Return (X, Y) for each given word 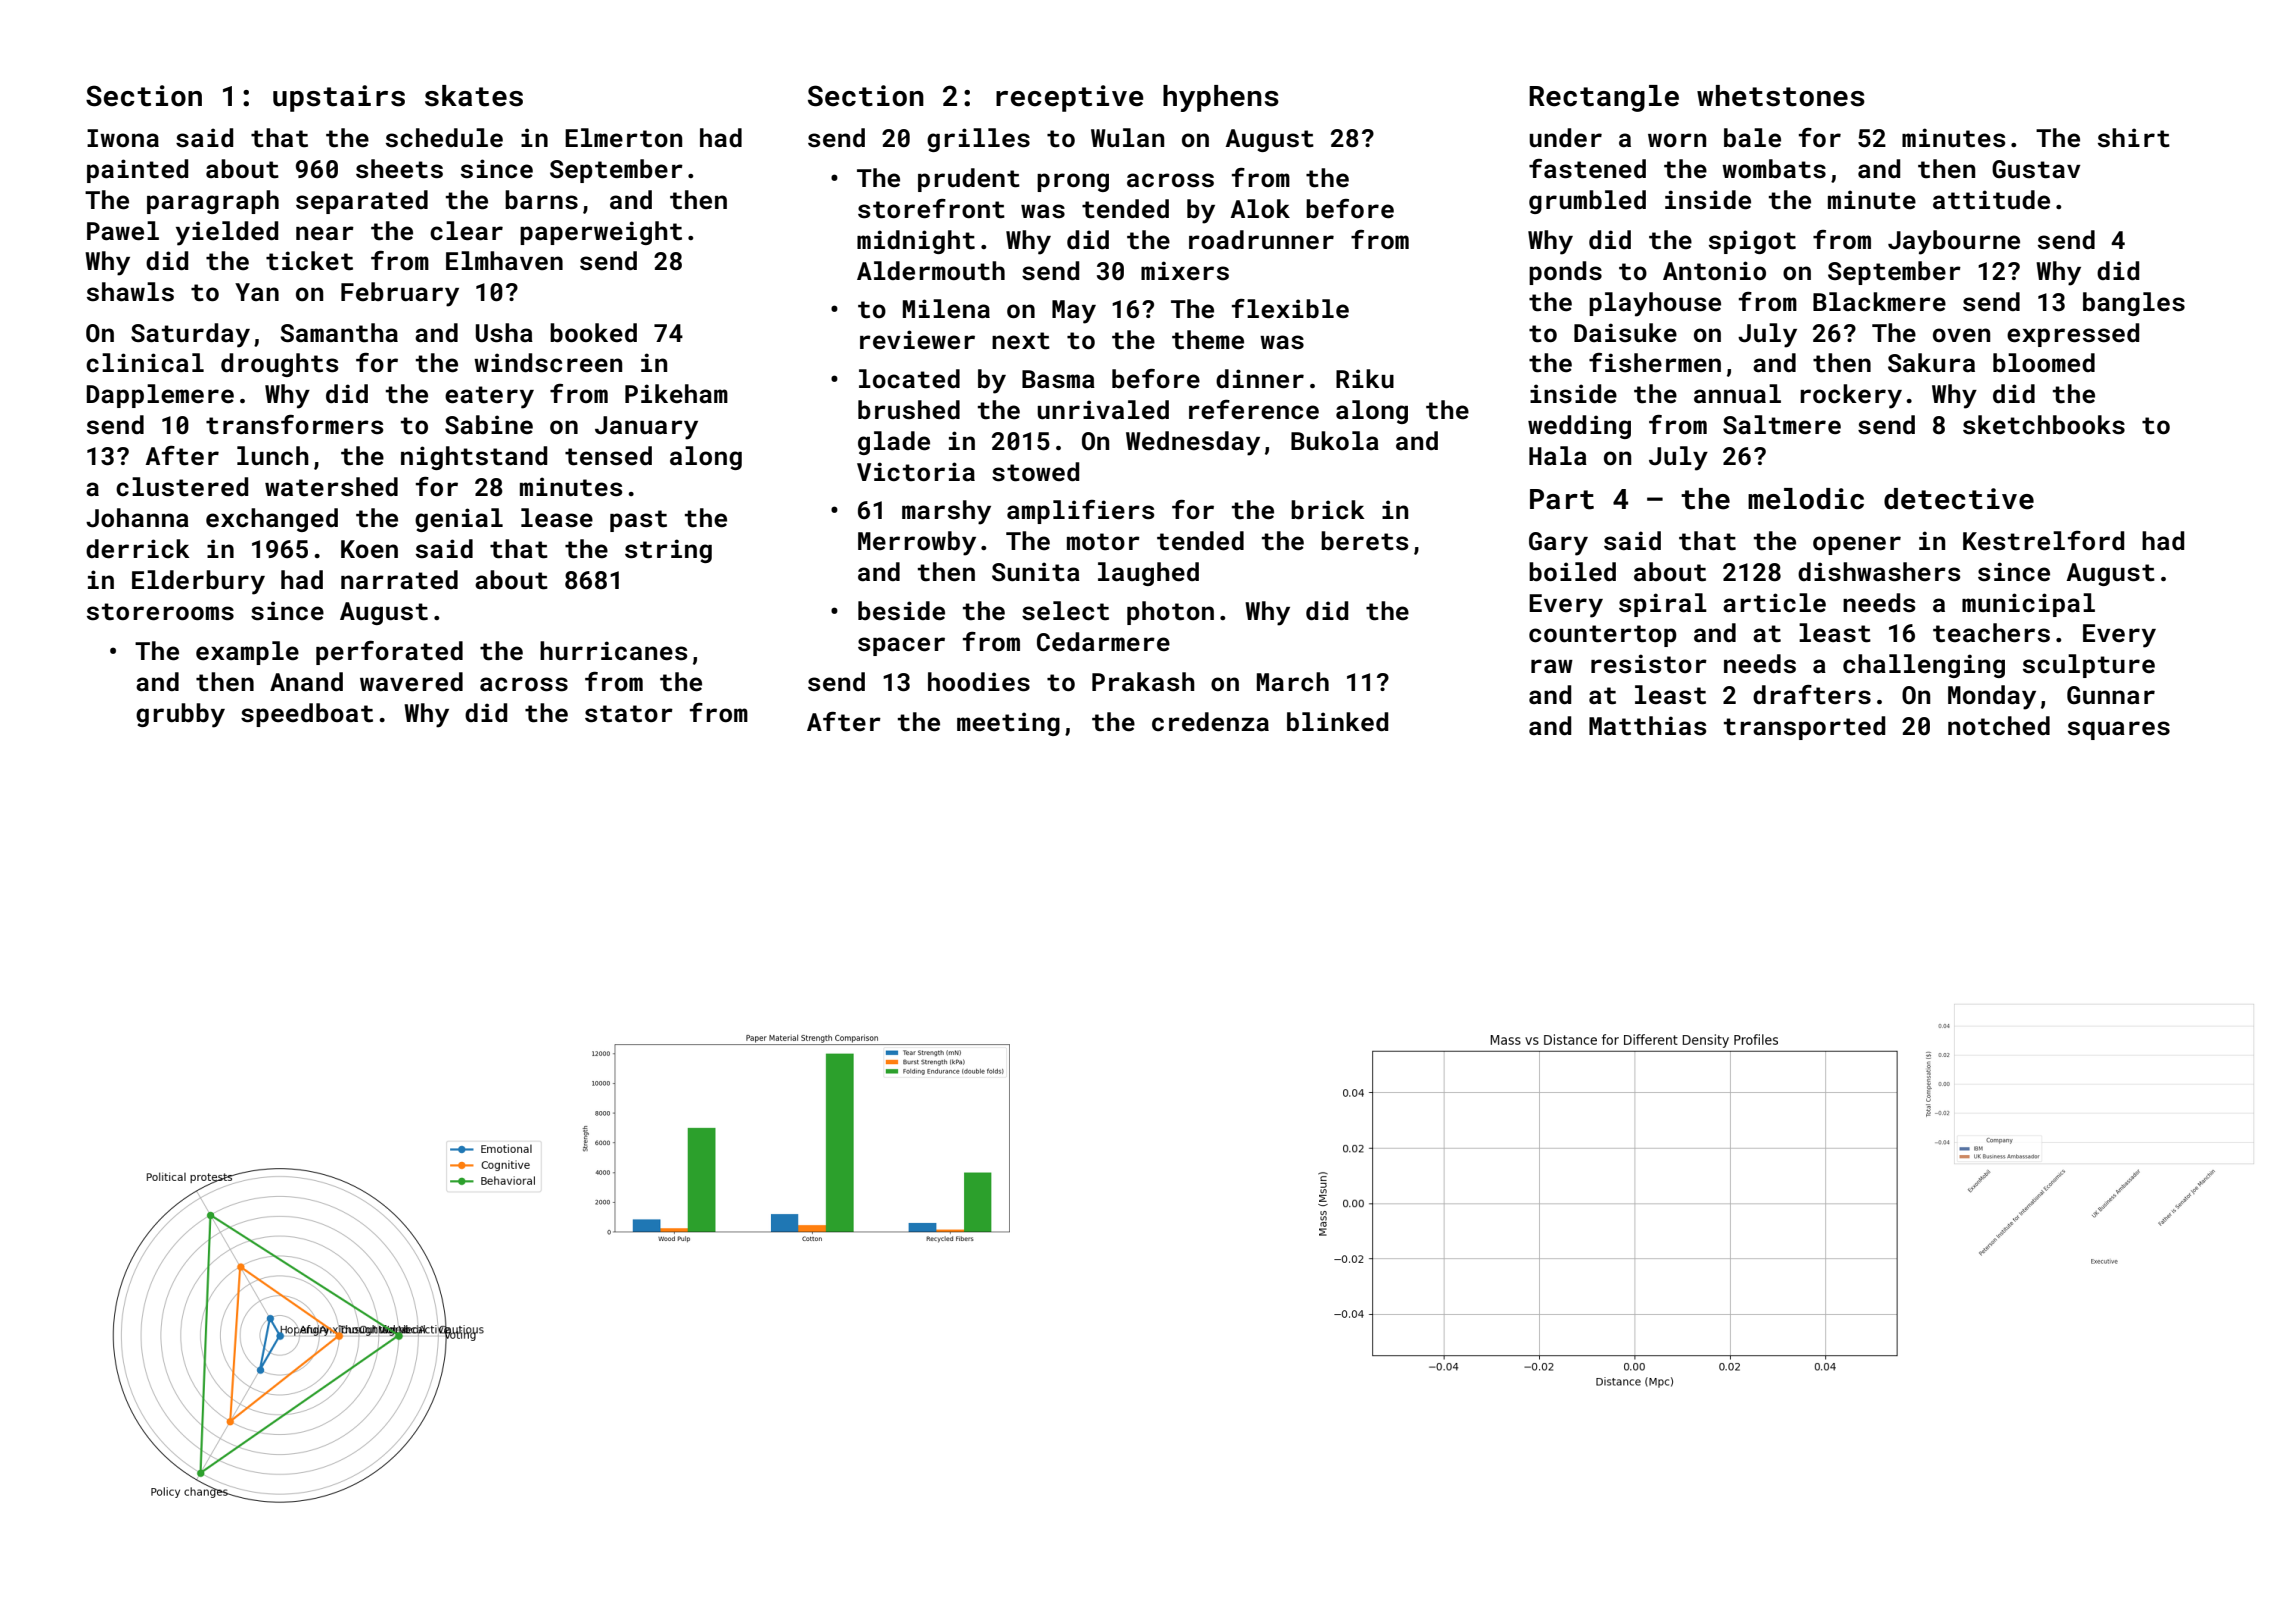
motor (1103, 542)
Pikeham (676, 394)
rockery (1851, 396)
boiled (1572, 572)
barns (541, 200)
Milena (946, 309)
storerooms (160, 612)
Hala (1558, 455)
